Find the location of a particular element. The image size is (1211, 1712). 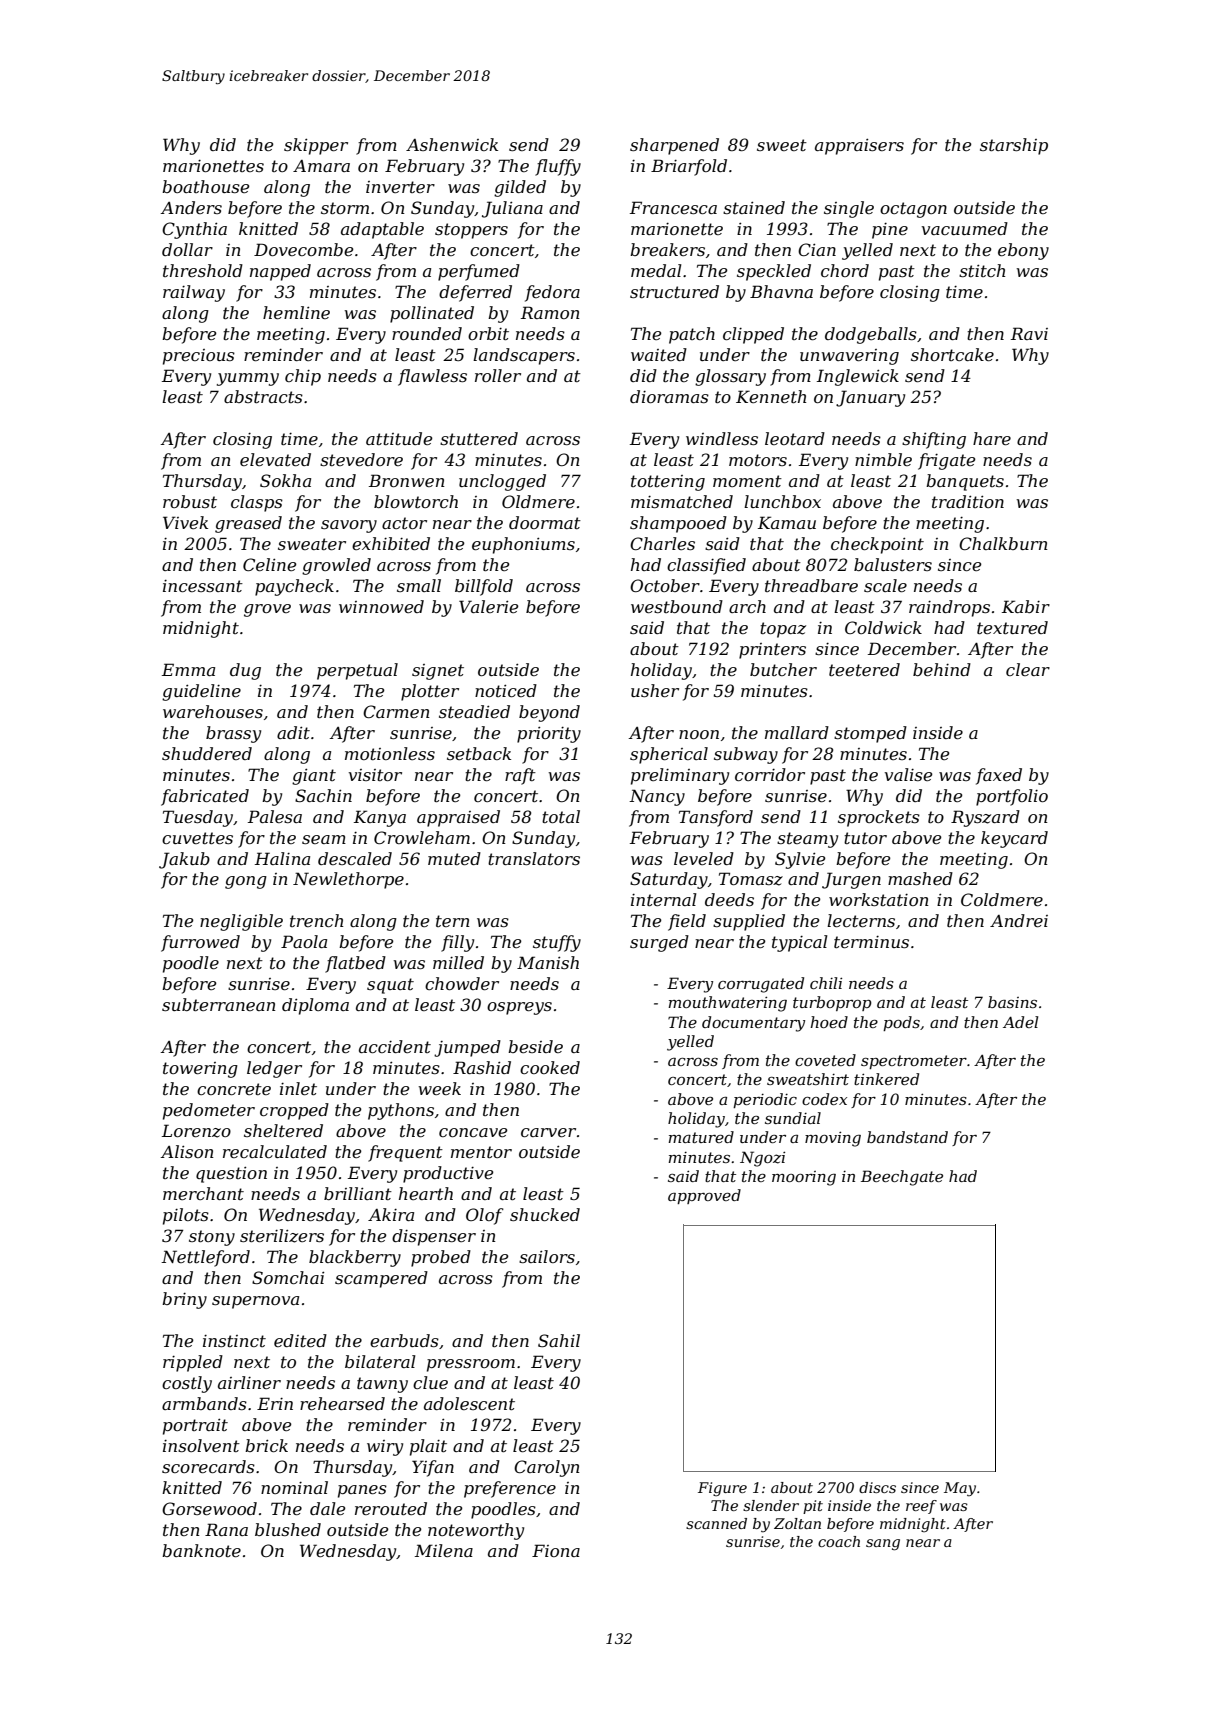

Juliana is located at coordinates (512, 209).
